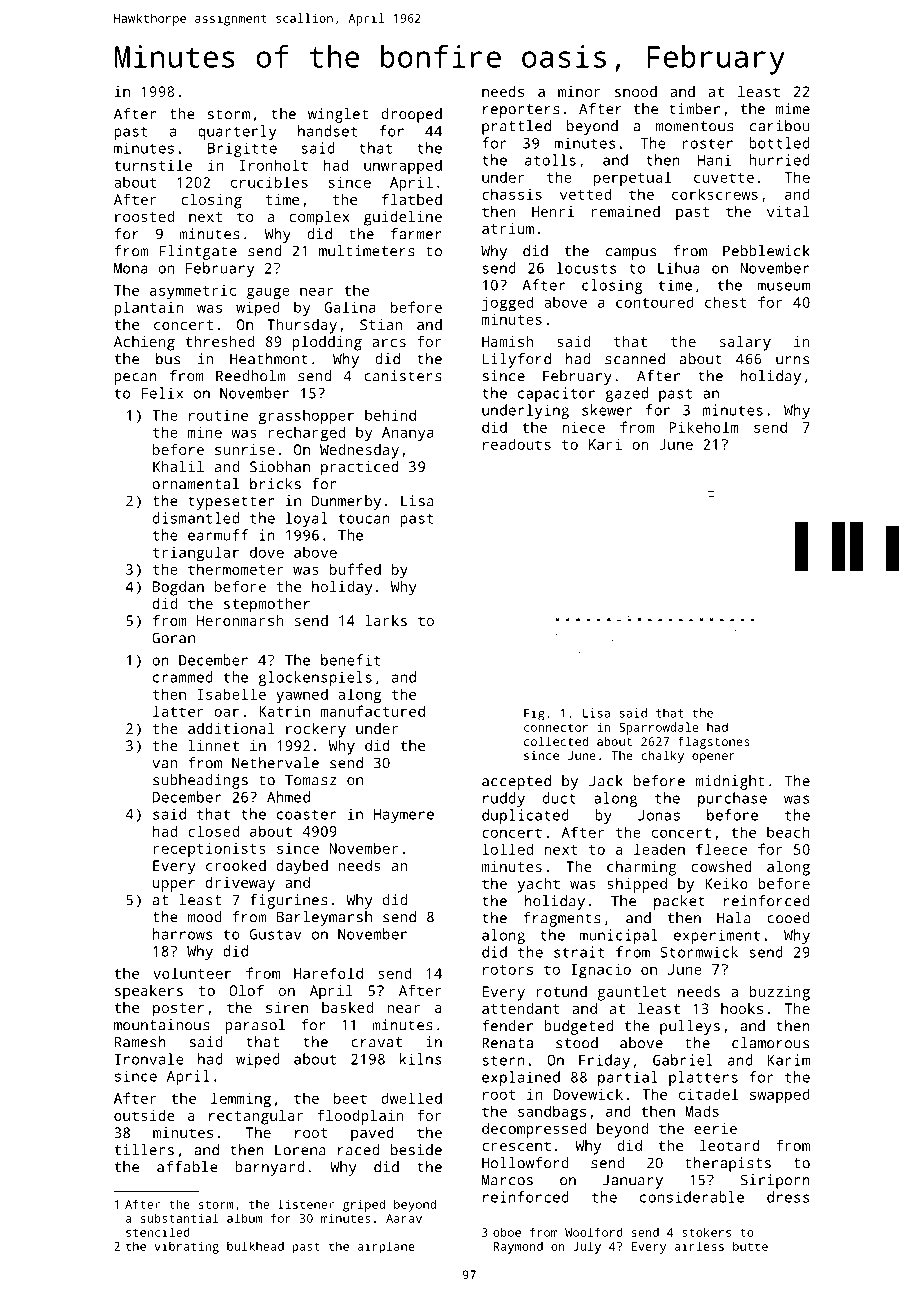 This screenshot has width=924, height=1308. What do you see at coordinates (255, 1246) in the screenshot?
I see `bulkhead` at bounding box center [255, 1246].
